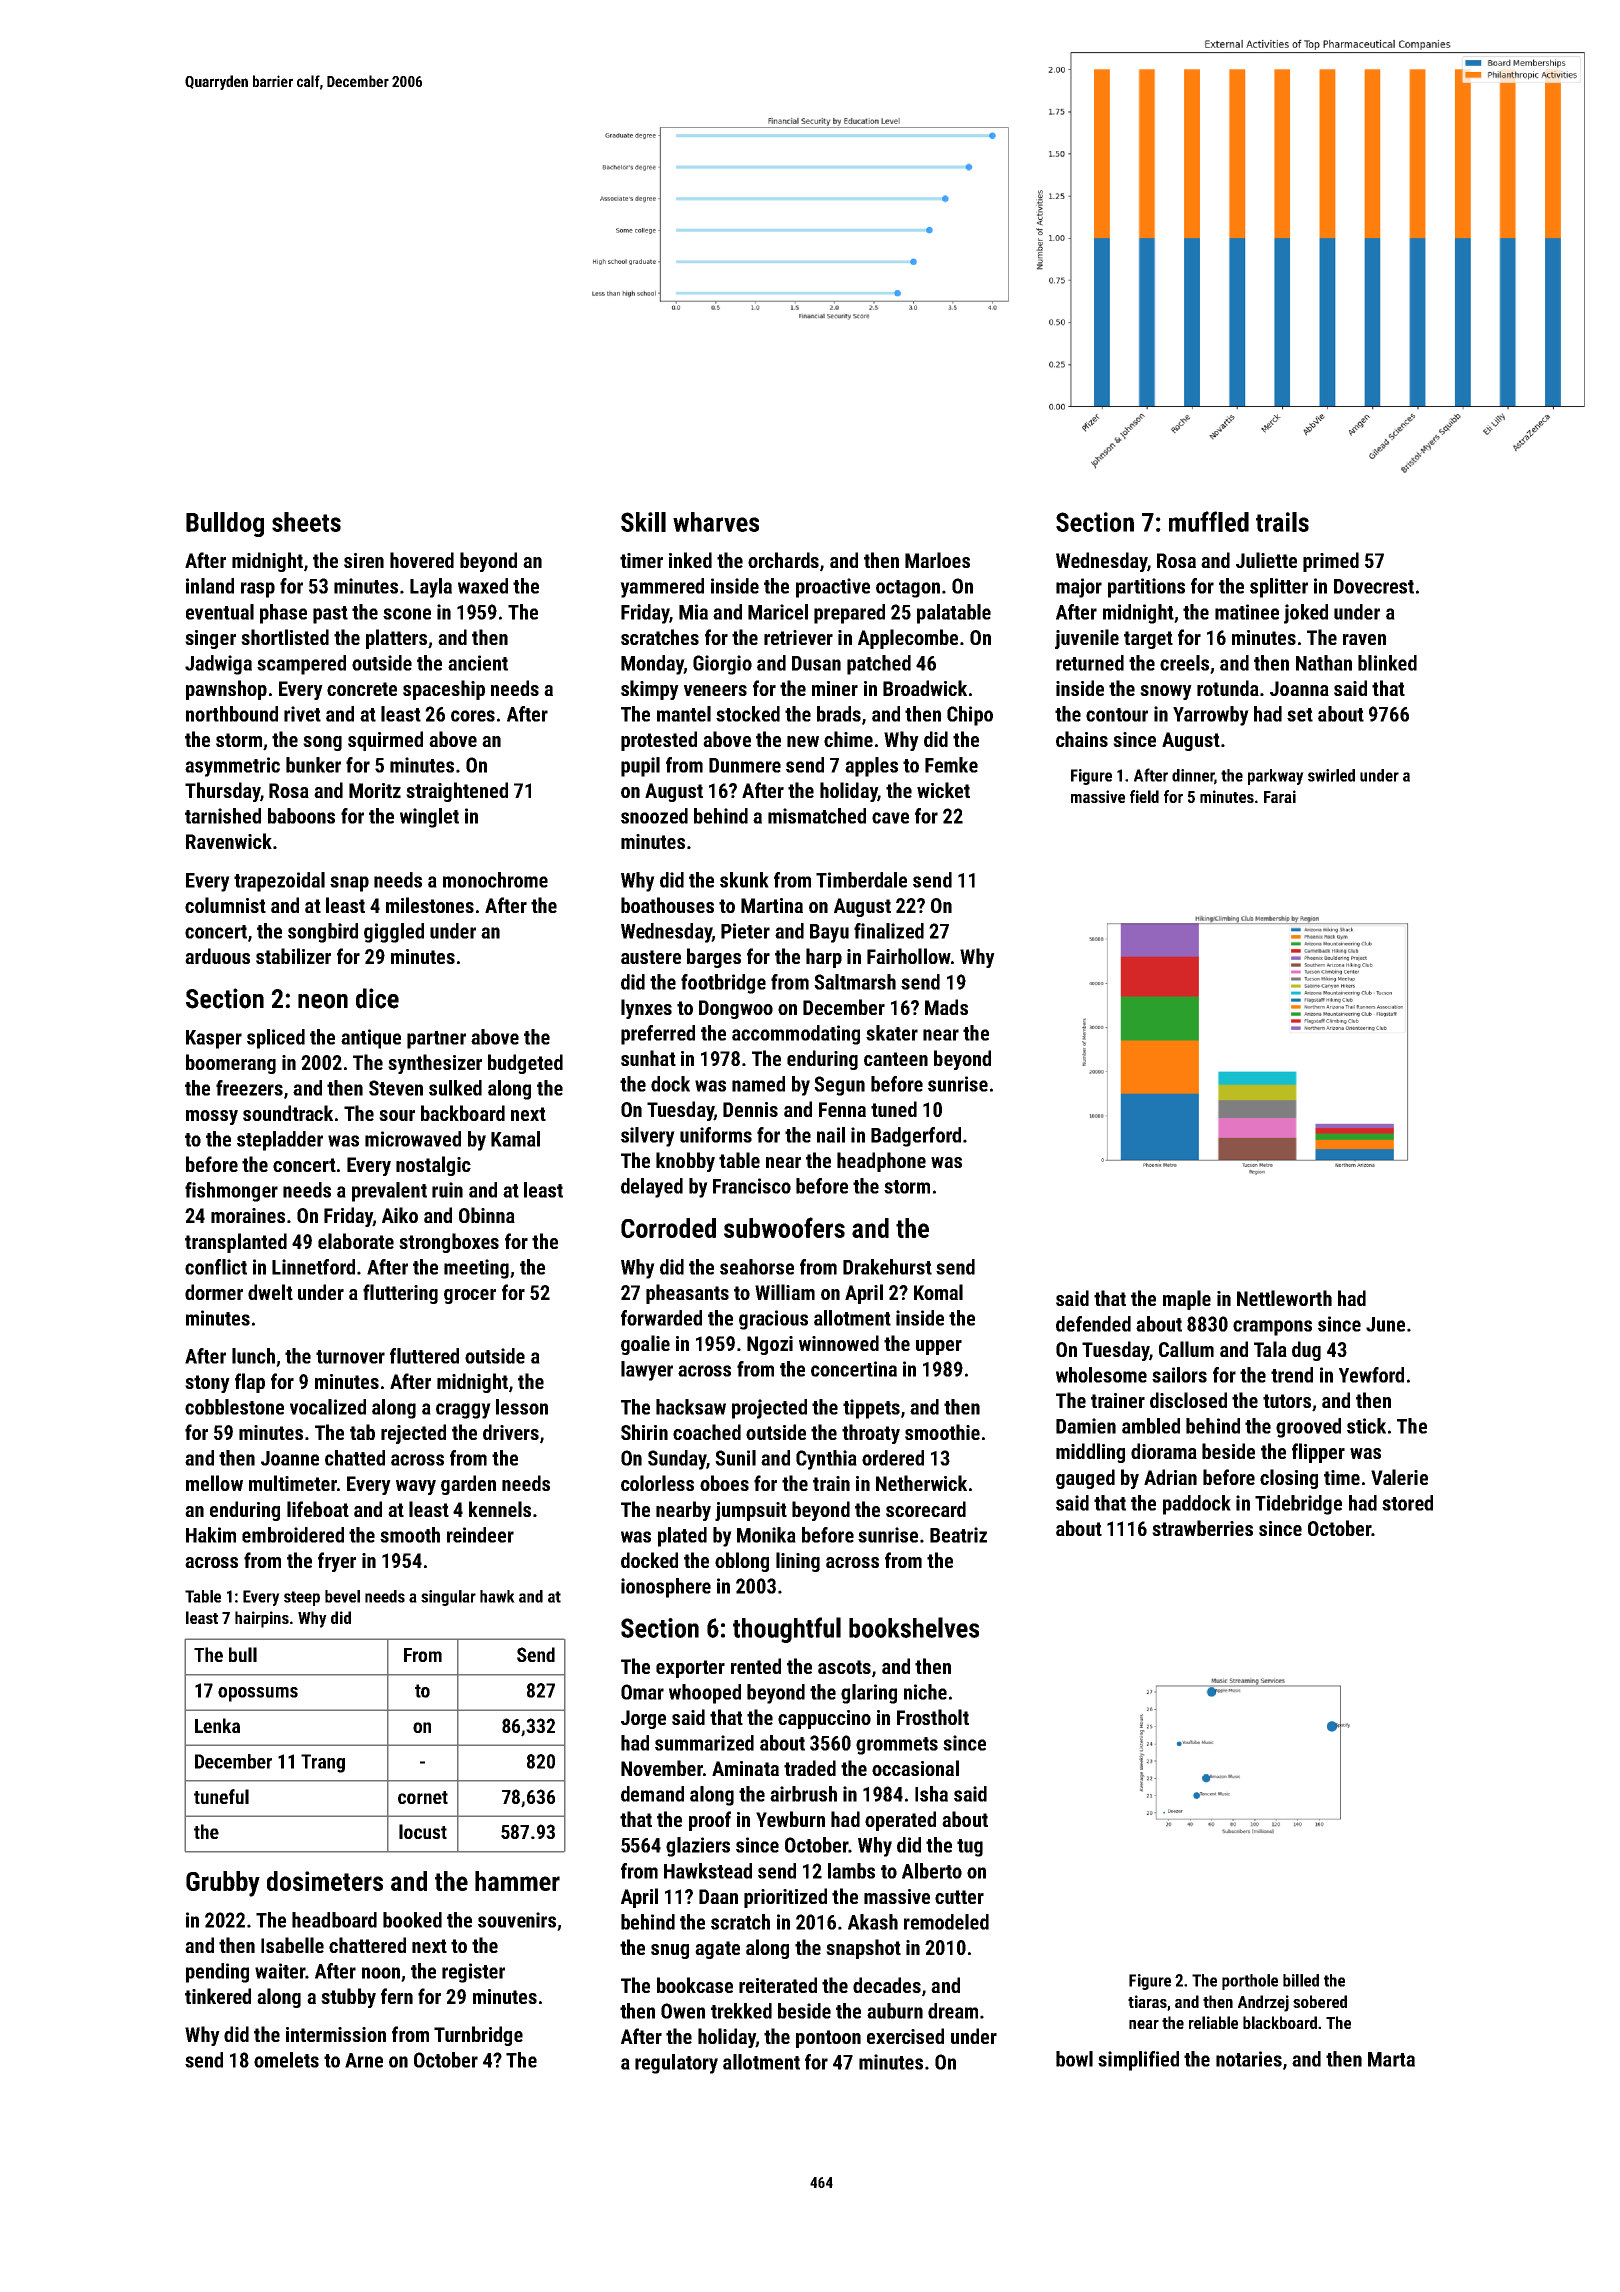 Image resolution: width=1620 pixels, height=2292 pixels. Describe the element at coordinates (890, 818) in the screenshot. I see `cave` at that location.
